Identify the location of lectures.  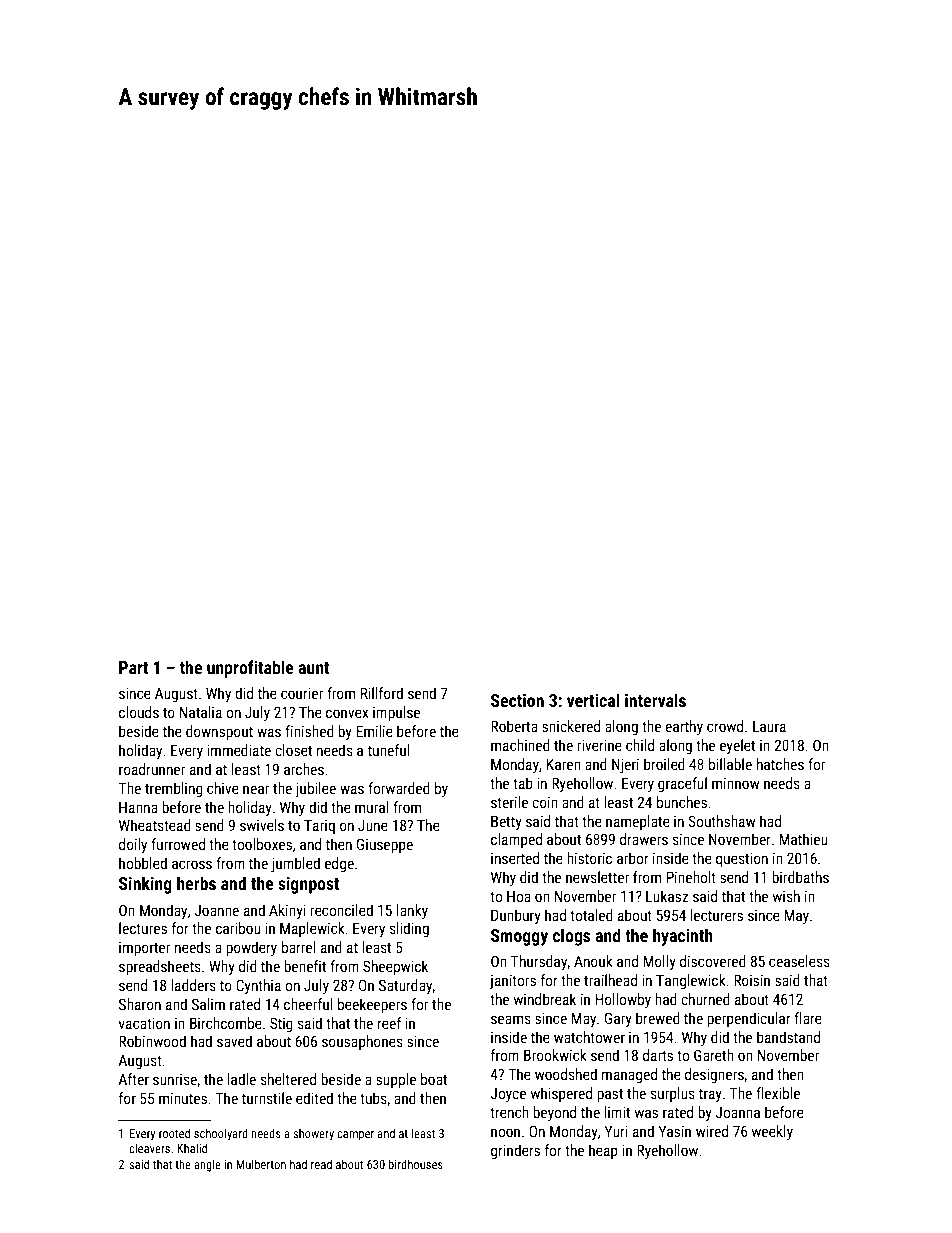
(143, 928).
